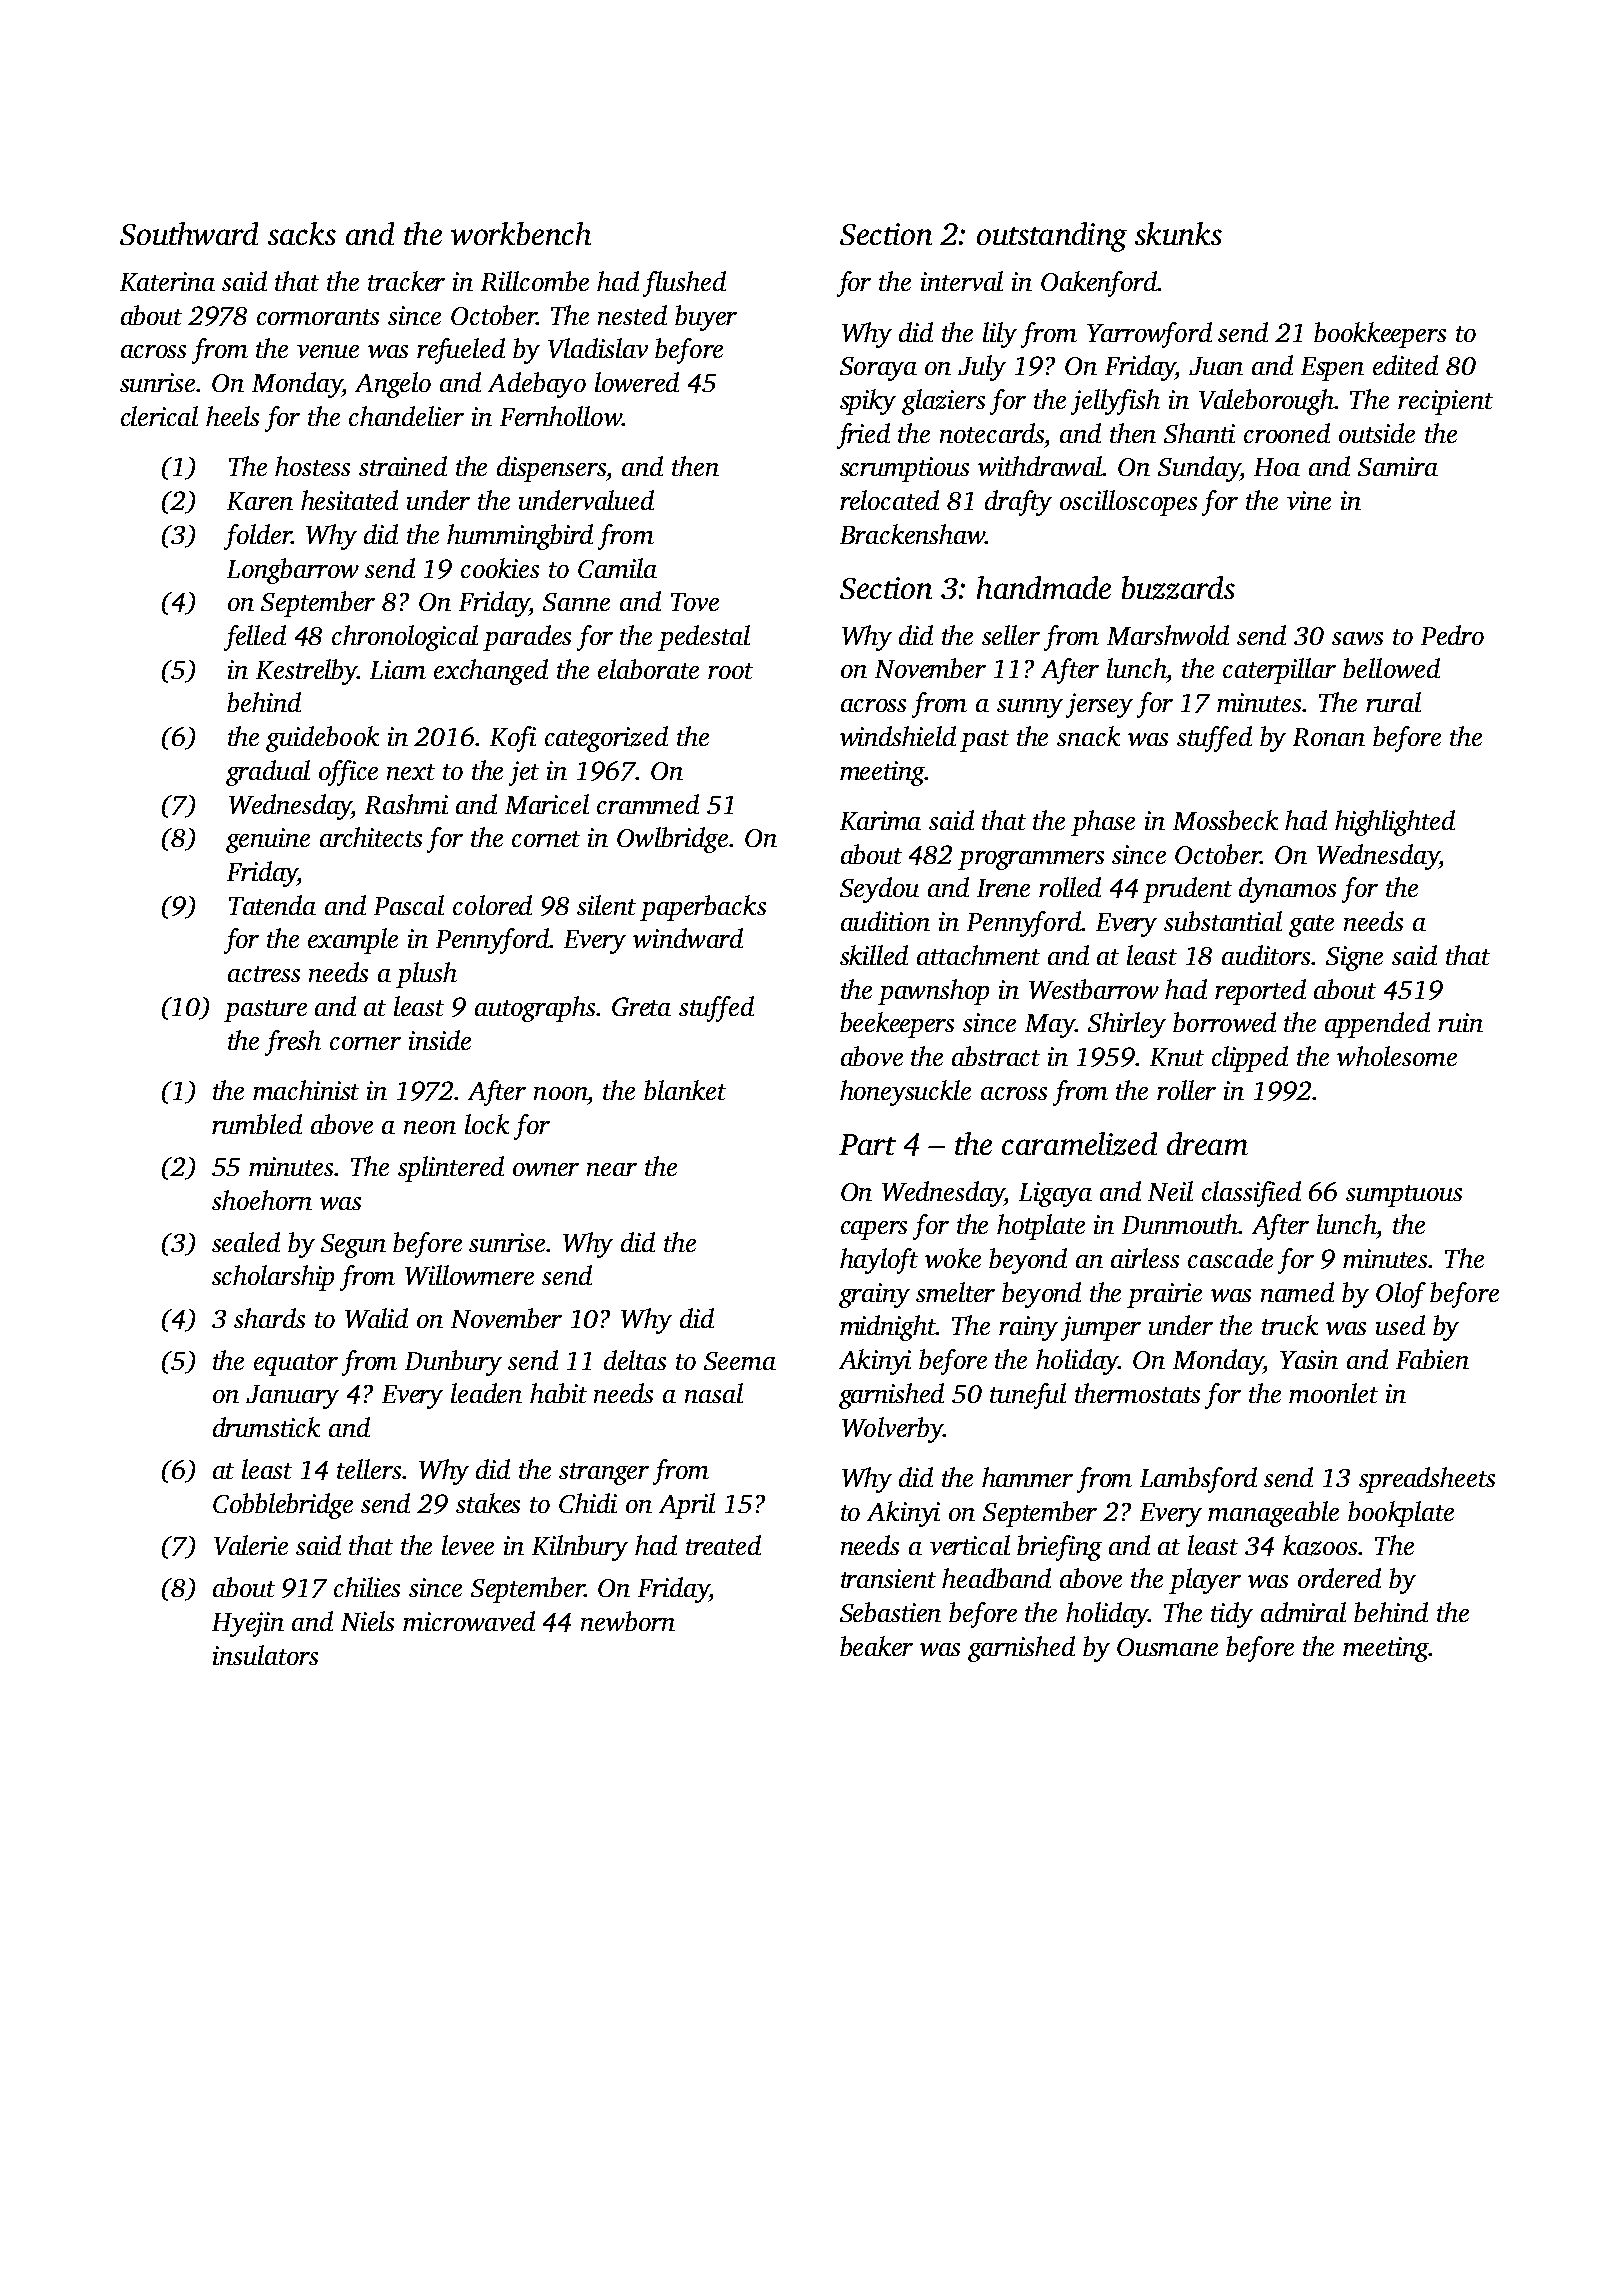 This document has height=2292, width=1620. I want to click on workbench, so click(521, 233).
